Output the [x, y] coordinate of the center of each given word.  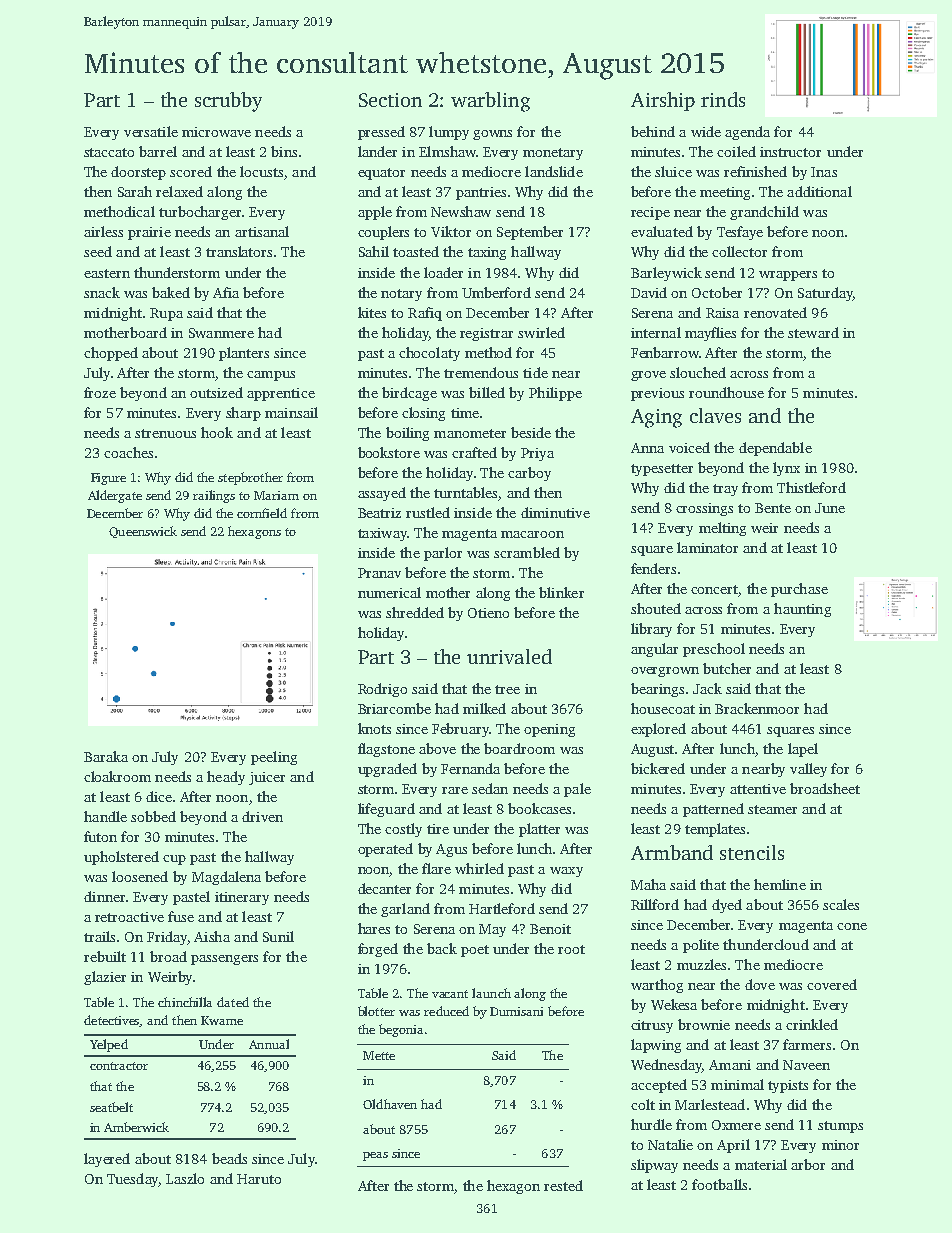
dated [233, 1002]
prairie [149, 233]
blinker [561, 592]
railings [214, 496]
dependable [775, 449]
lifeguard [386, 810]
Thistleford [811, 487]
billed [487, 392]
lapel [803, 750]
